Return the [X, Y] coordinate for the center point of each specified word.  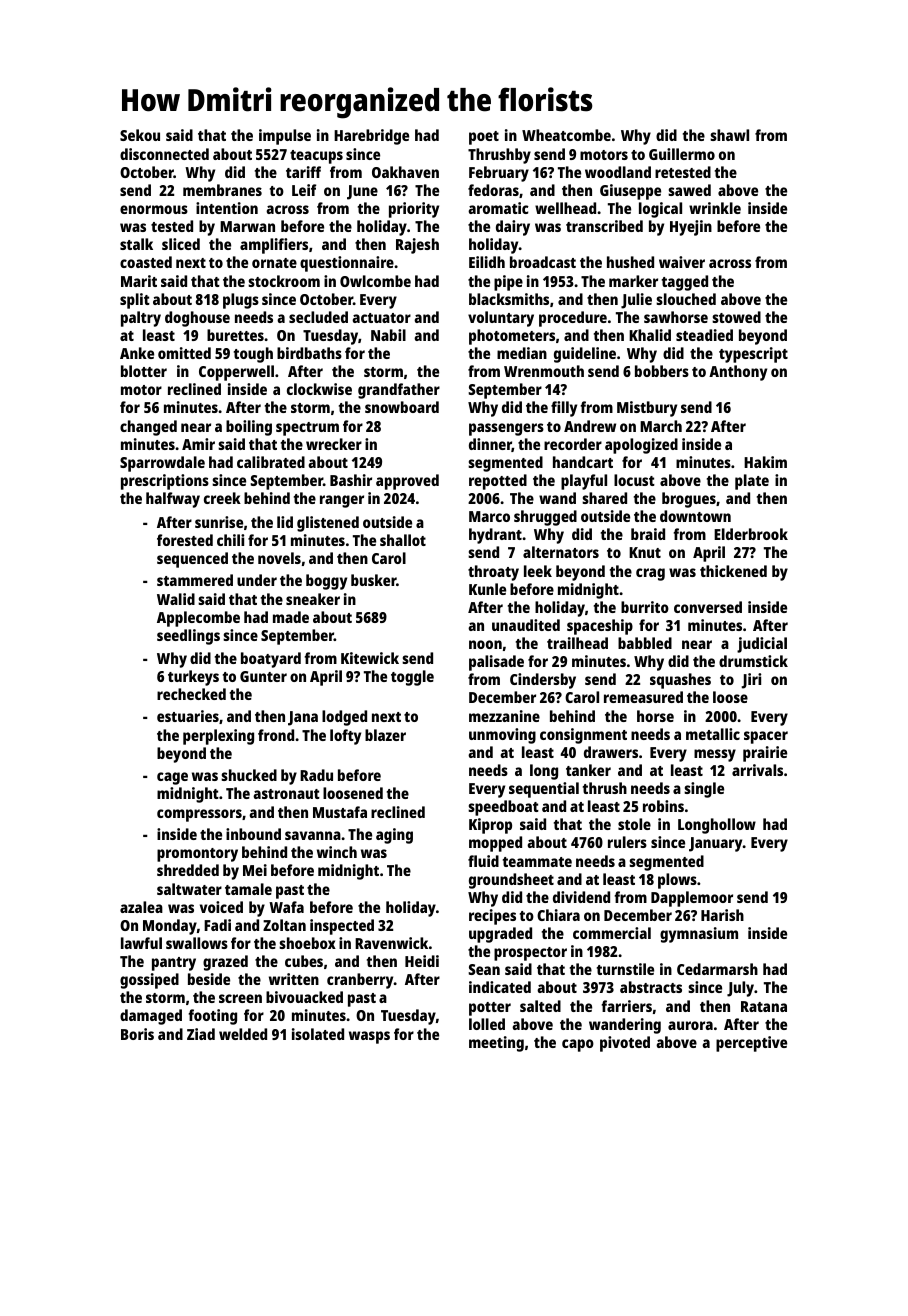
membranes [222, 190]
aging [394, 836]
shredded [188, 870]
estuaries [188, 716]
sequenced [192, 560]
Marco [489, 516]
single [704, 790]
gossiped [149, 981]
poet [484, 138]
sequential [544, 790]
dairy [513, 228]
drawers [611, 752]
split [135, 301]
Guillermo [682, 154]
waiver [682, 262]
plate [752, 482]
